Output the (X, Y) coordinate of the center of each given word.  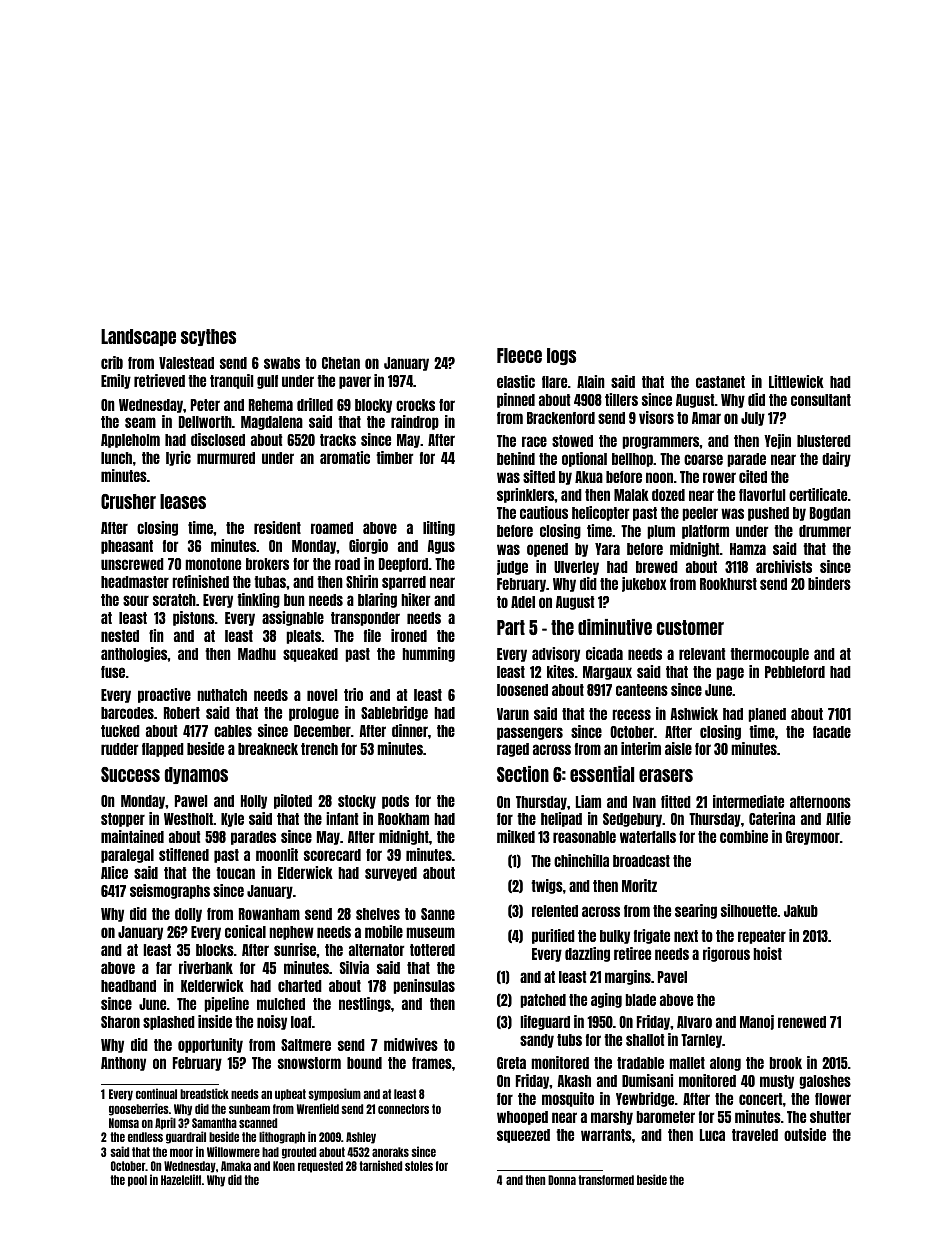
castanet (720, 382)
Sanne (438, 914)
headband (128, 986)
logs (561, 356)
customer (690, 627)
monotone (213, 564)
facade (832, 732)
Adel (523, 602)
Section (523, 774)
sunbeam (249, 1109)
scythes (208, 337)
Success (130, 774)
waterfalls (648, 837)
